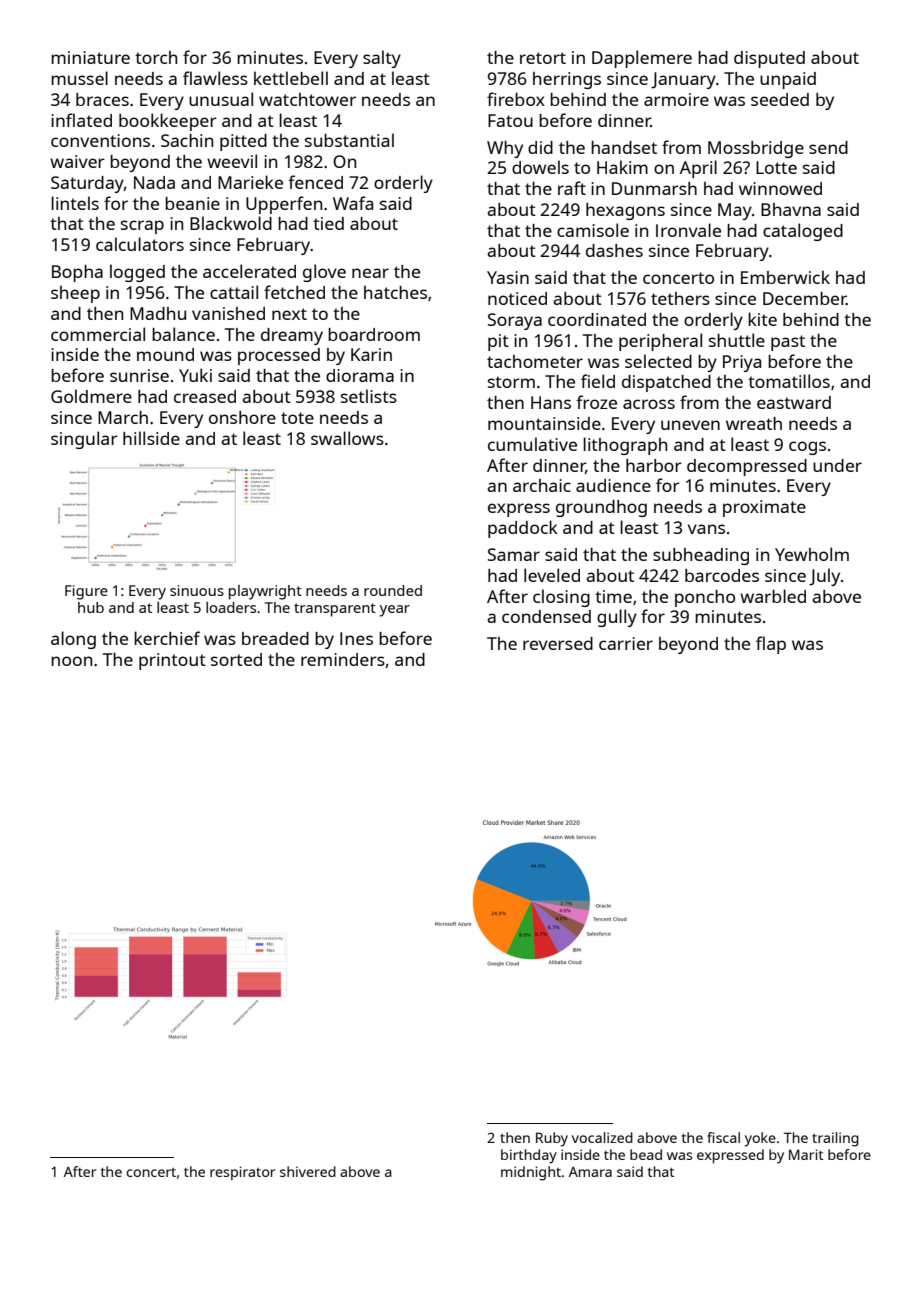 This document has height=1314, width=924. What do you see at coordinates (756, 149) in the document?
I see `Mossbridge` at bounding box center [756, 149].
